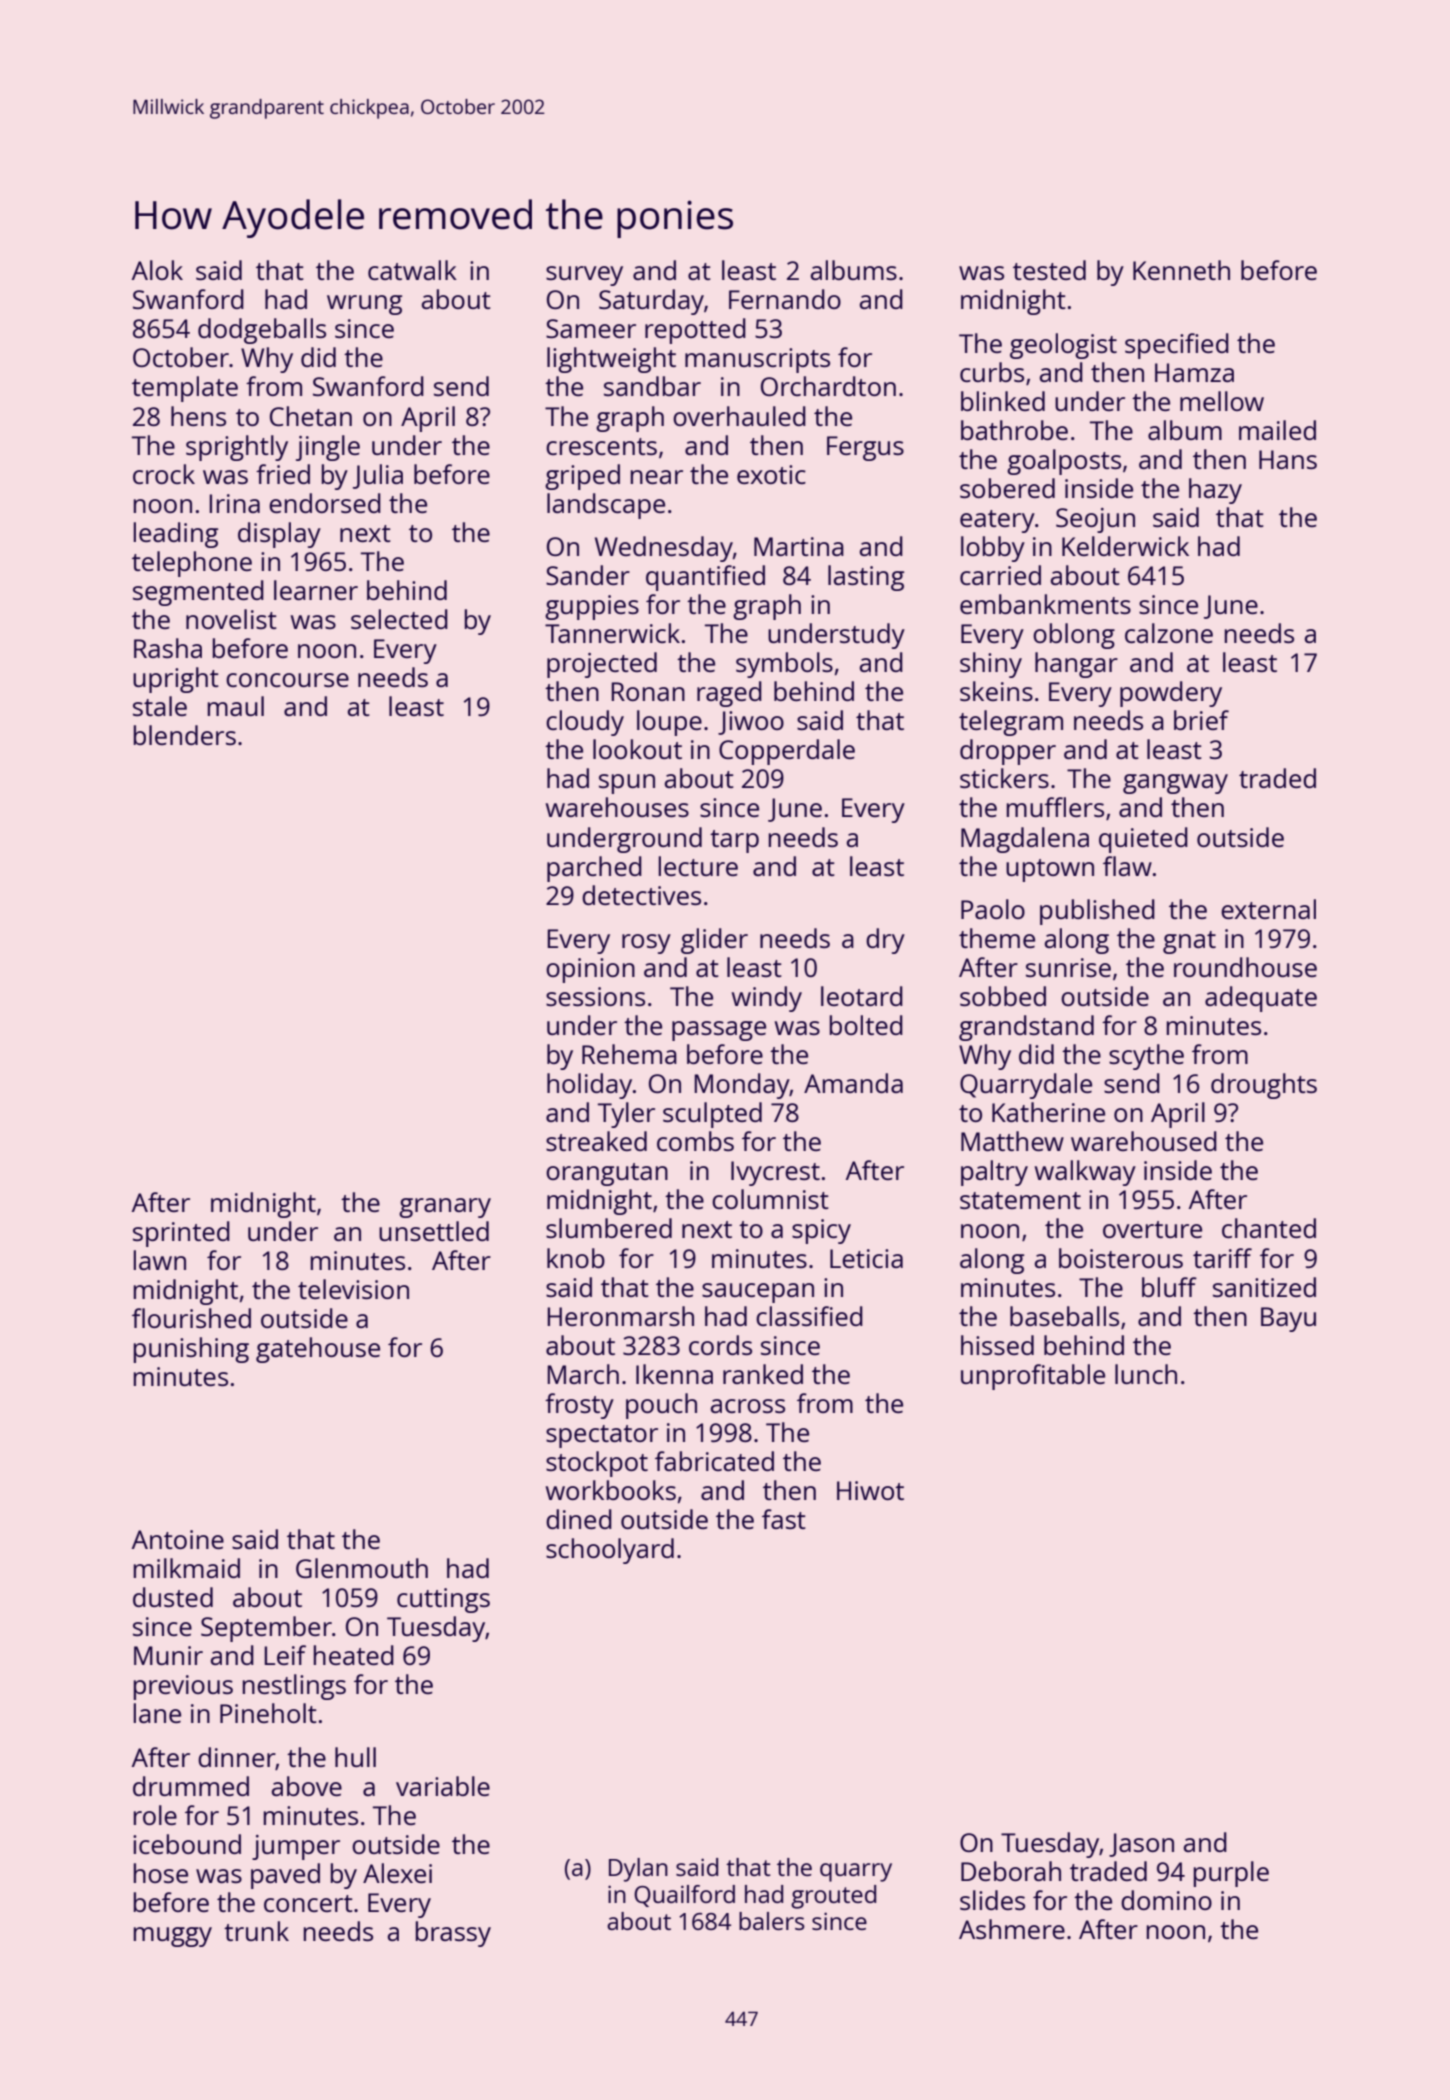 The height and width of the screenshot is (2100, 1450). What do you see at coordinates (1049, 270) in the screenshot?
I see `tested` at bounding box center [1049, 270].
